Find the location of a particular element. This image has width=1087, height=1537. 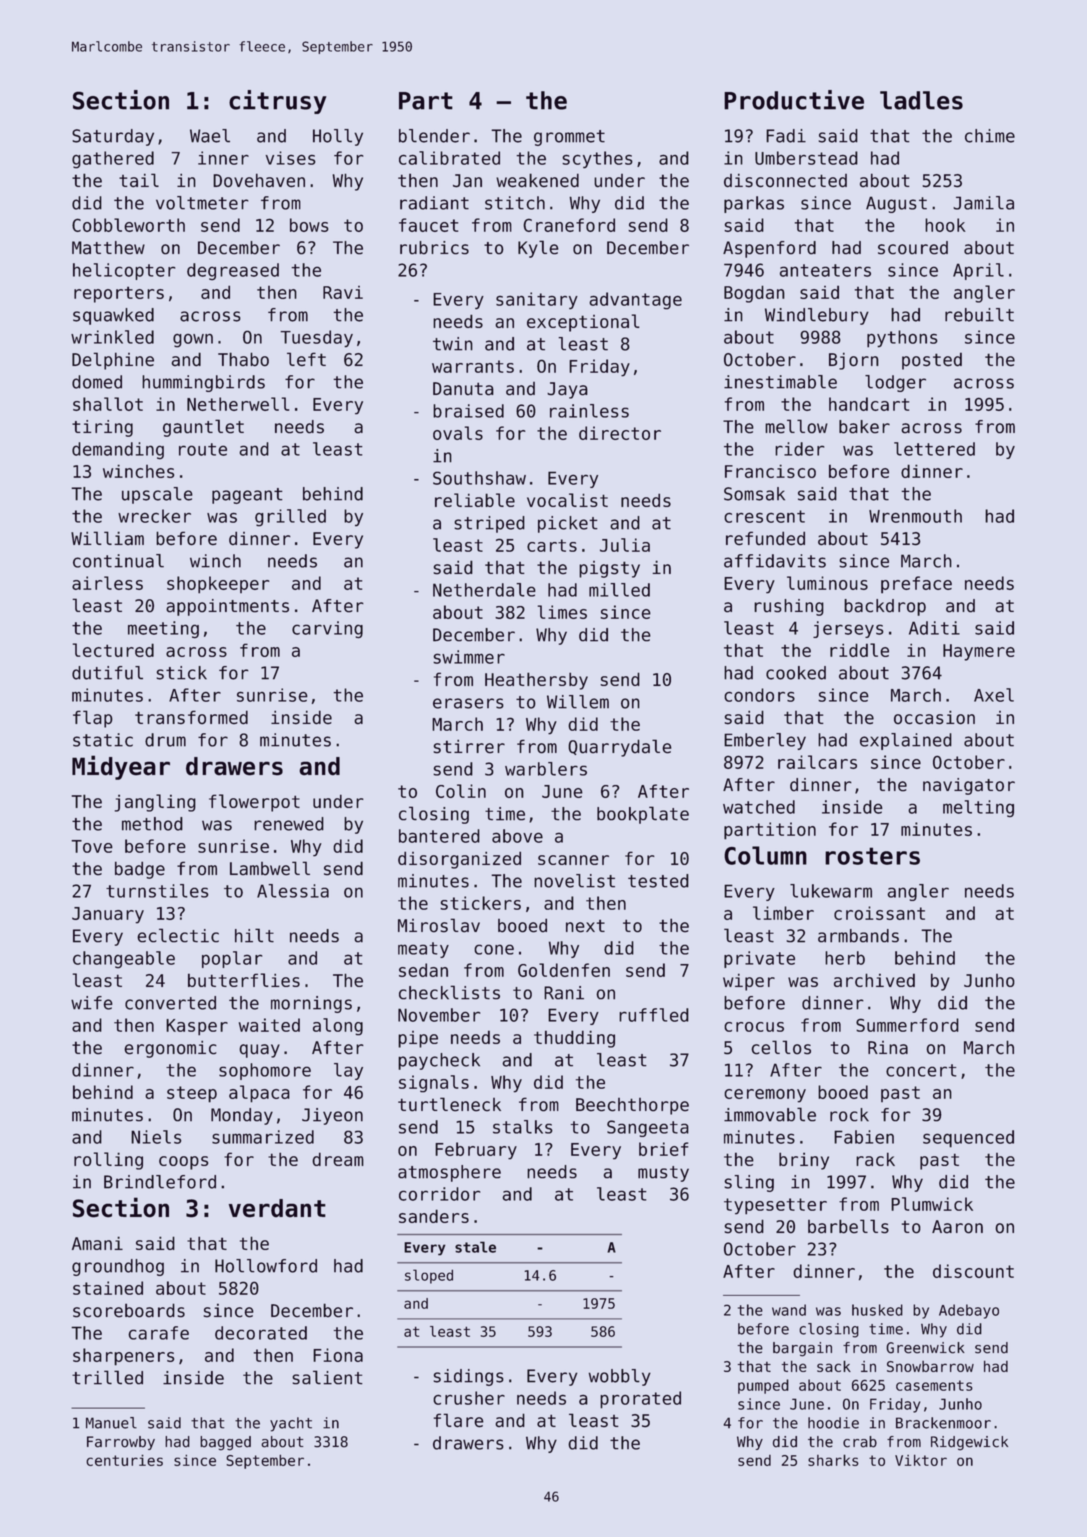

transformed is located at coordinates (191, 717).
